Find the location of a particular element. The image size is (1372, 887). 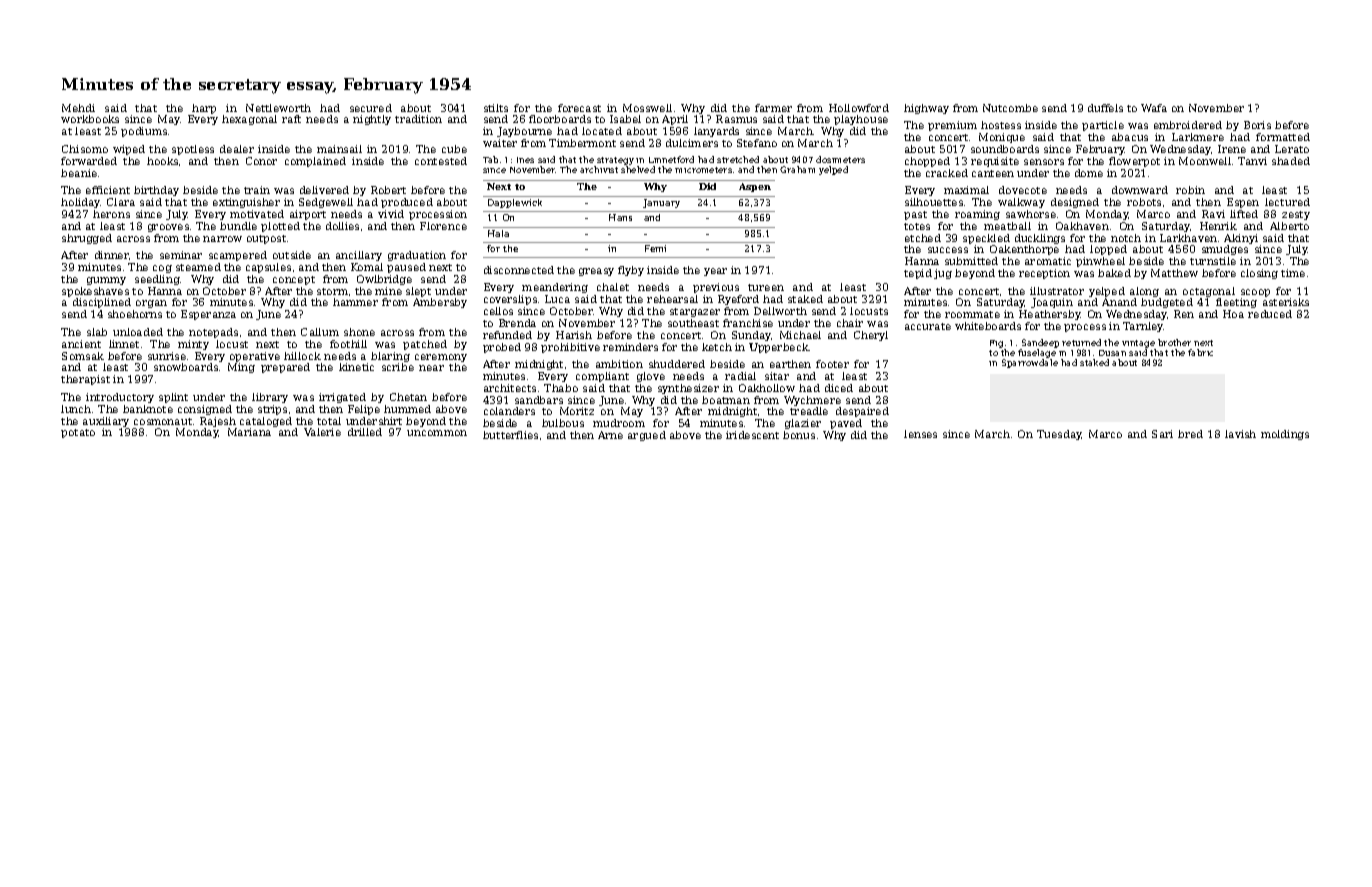

Isabel is located at coordinates (625, 119).
